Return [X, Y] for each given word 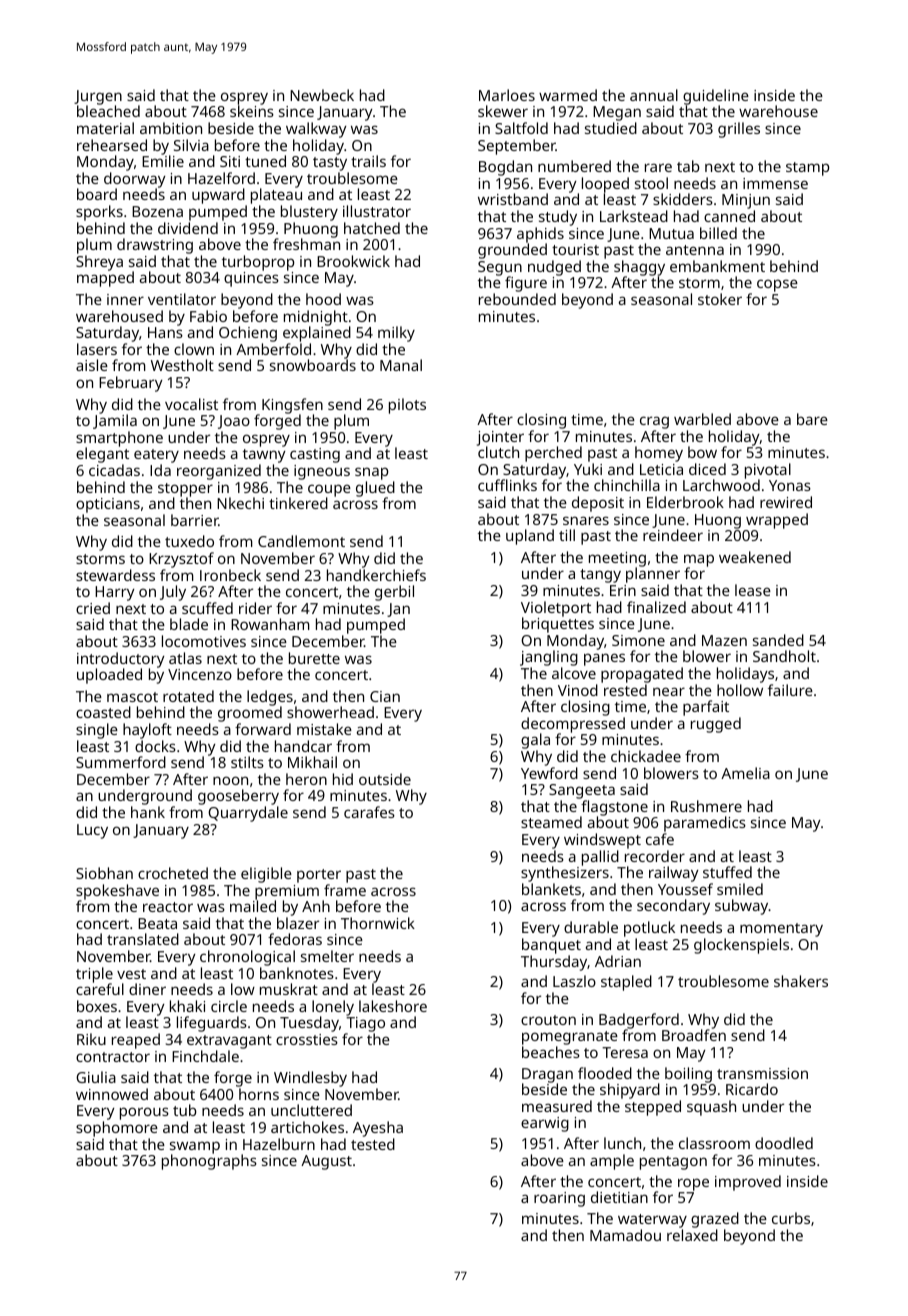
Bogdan [505, 168]
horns [259, 1094]
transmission [762, 1073]
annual [654, 95]
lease [753, 590]
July [173, 593]
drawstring [155, 246]
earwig [545, 1124]
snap [372, 473]
